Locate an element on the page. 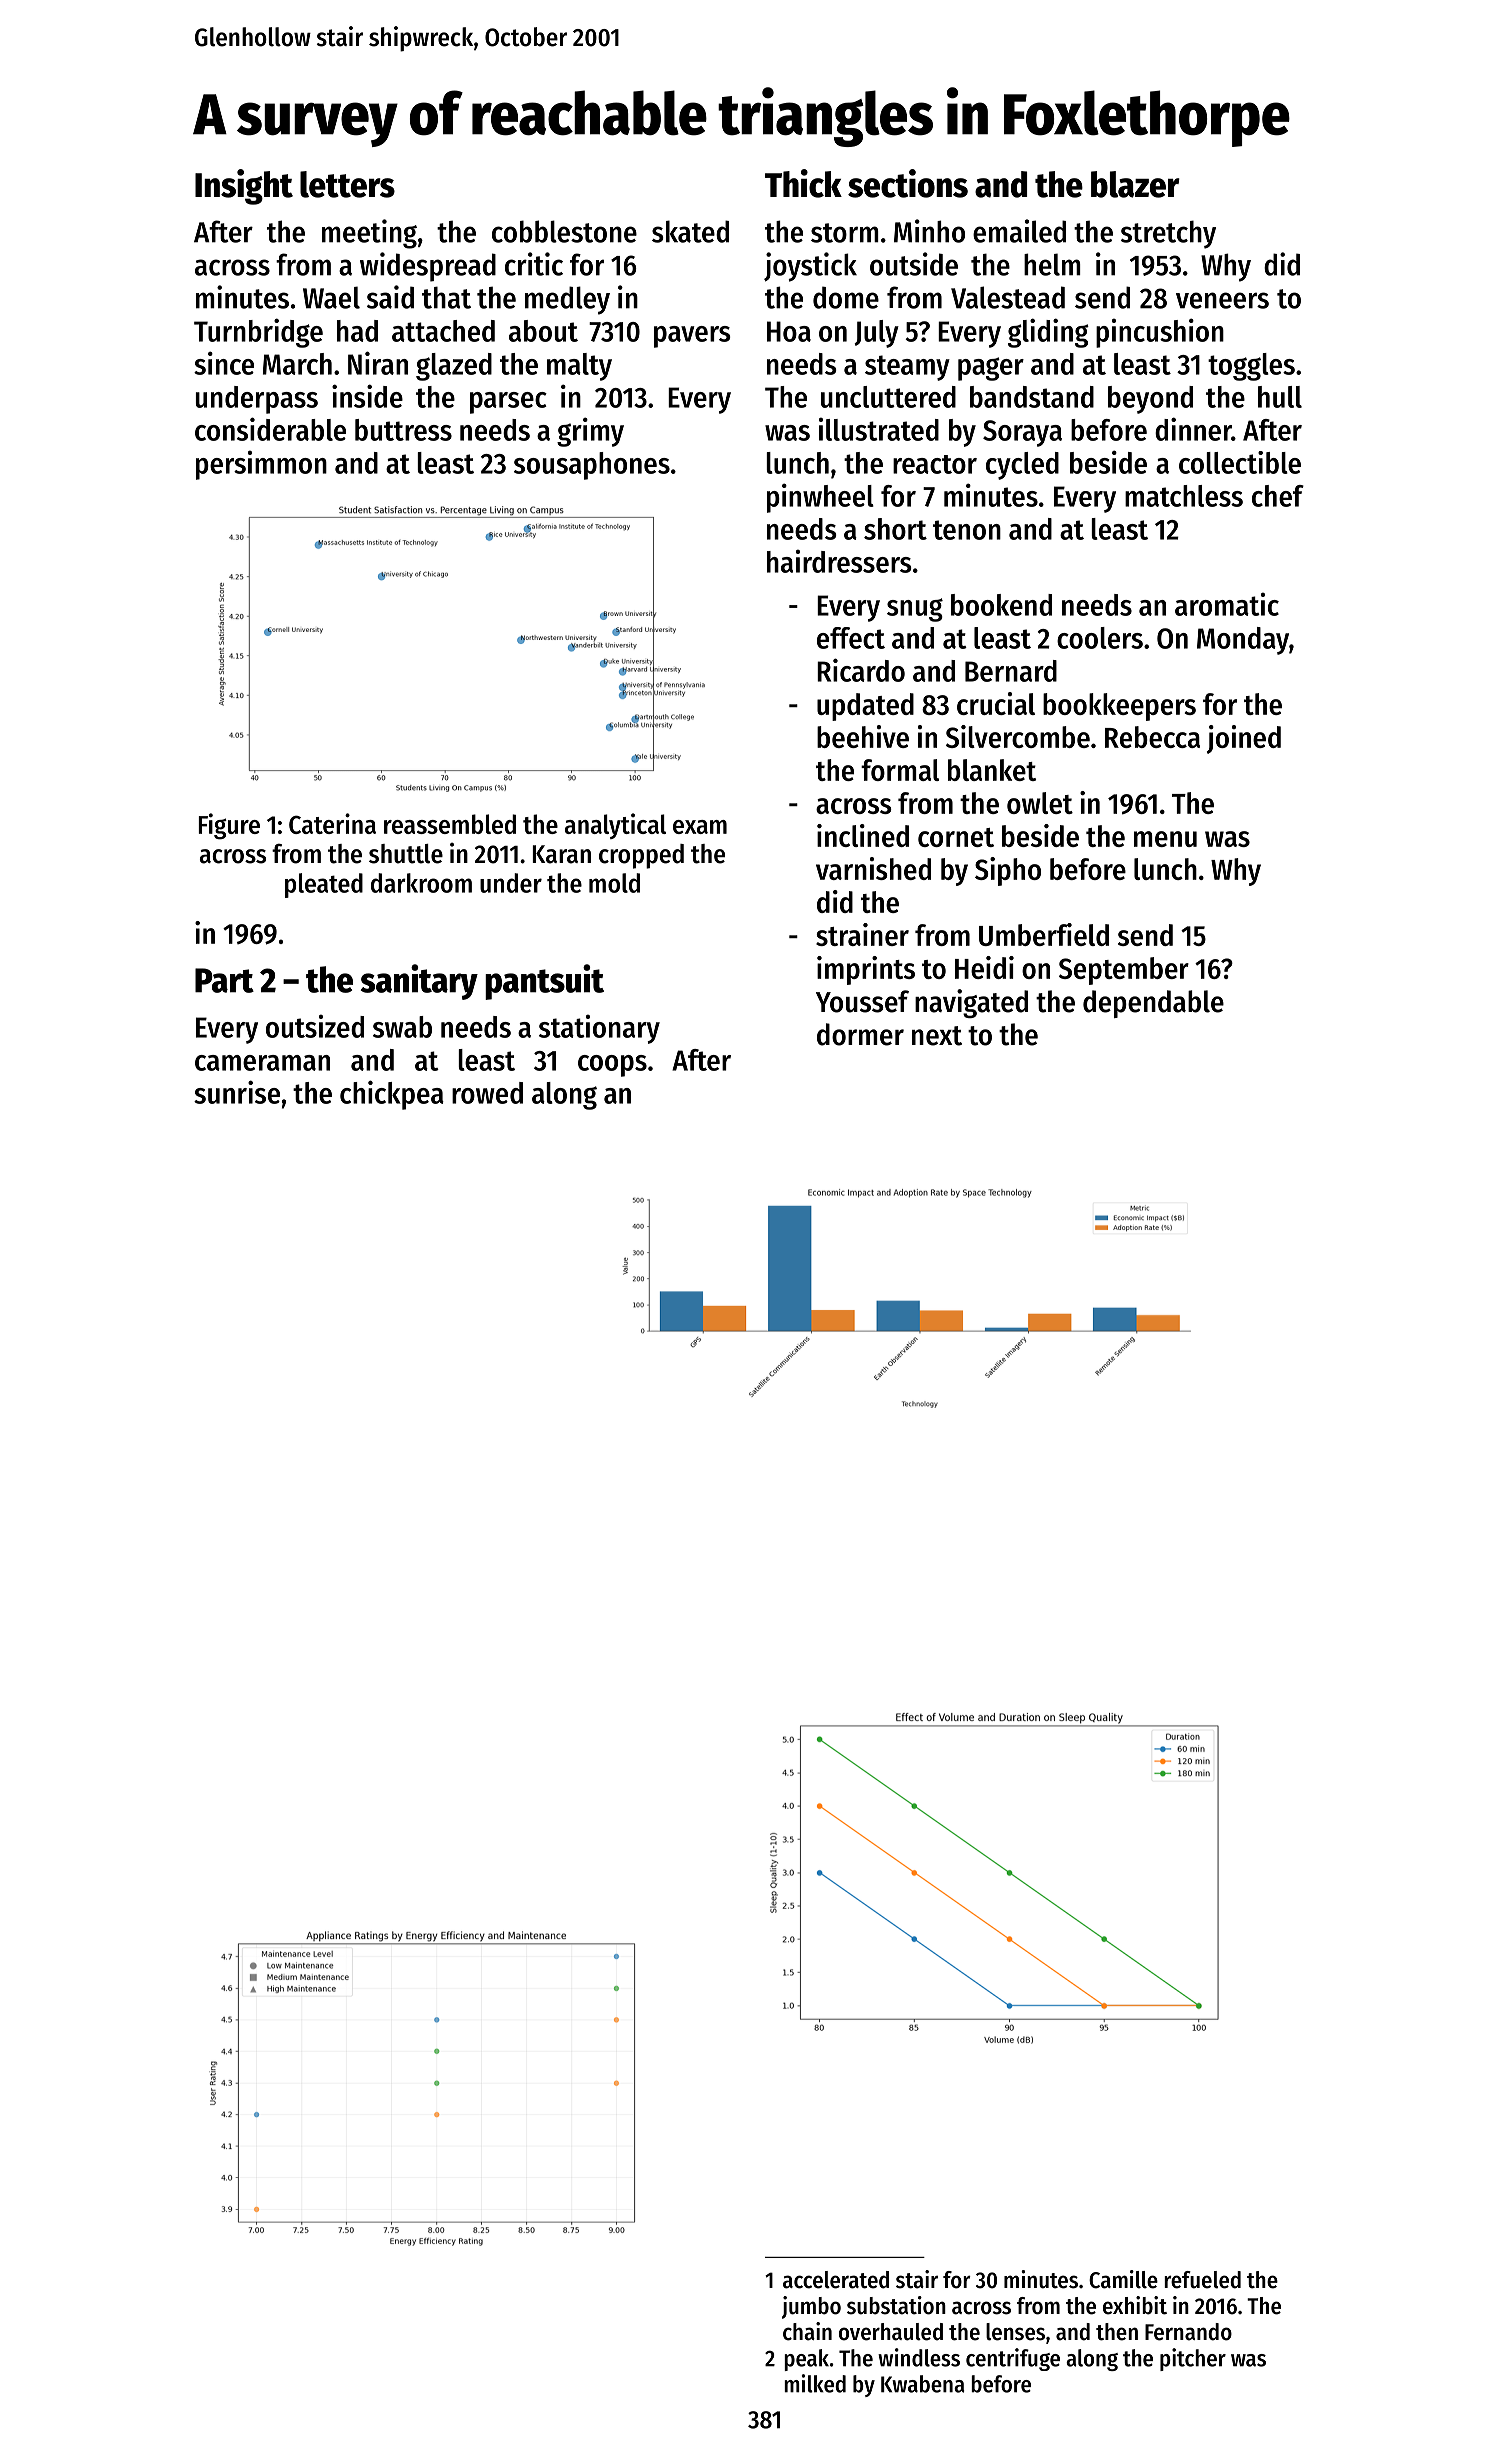  Thick is located at coordinates (803, 183).
